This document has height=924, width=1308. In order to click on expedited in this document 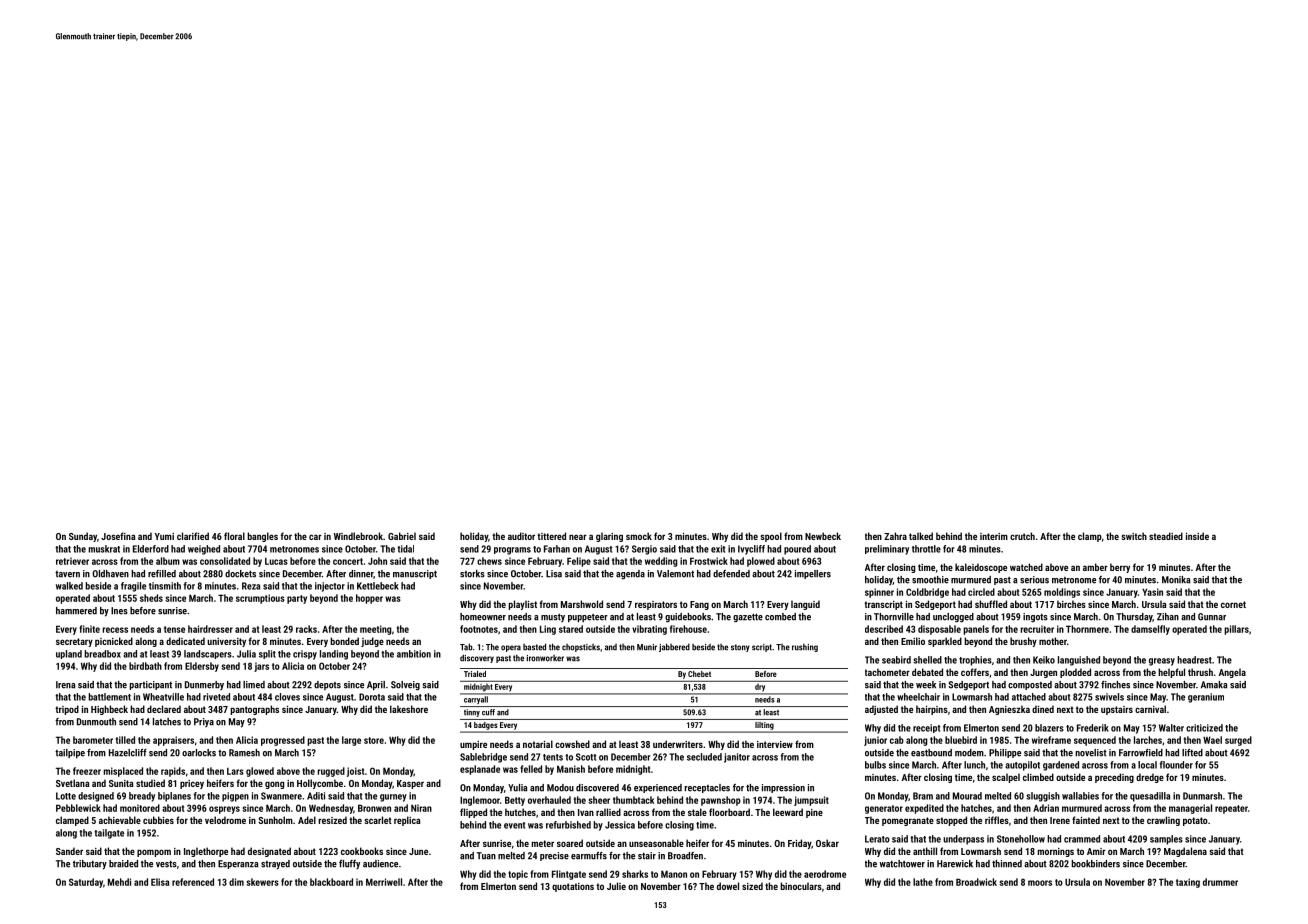, I will do `click(924, 809)`.
